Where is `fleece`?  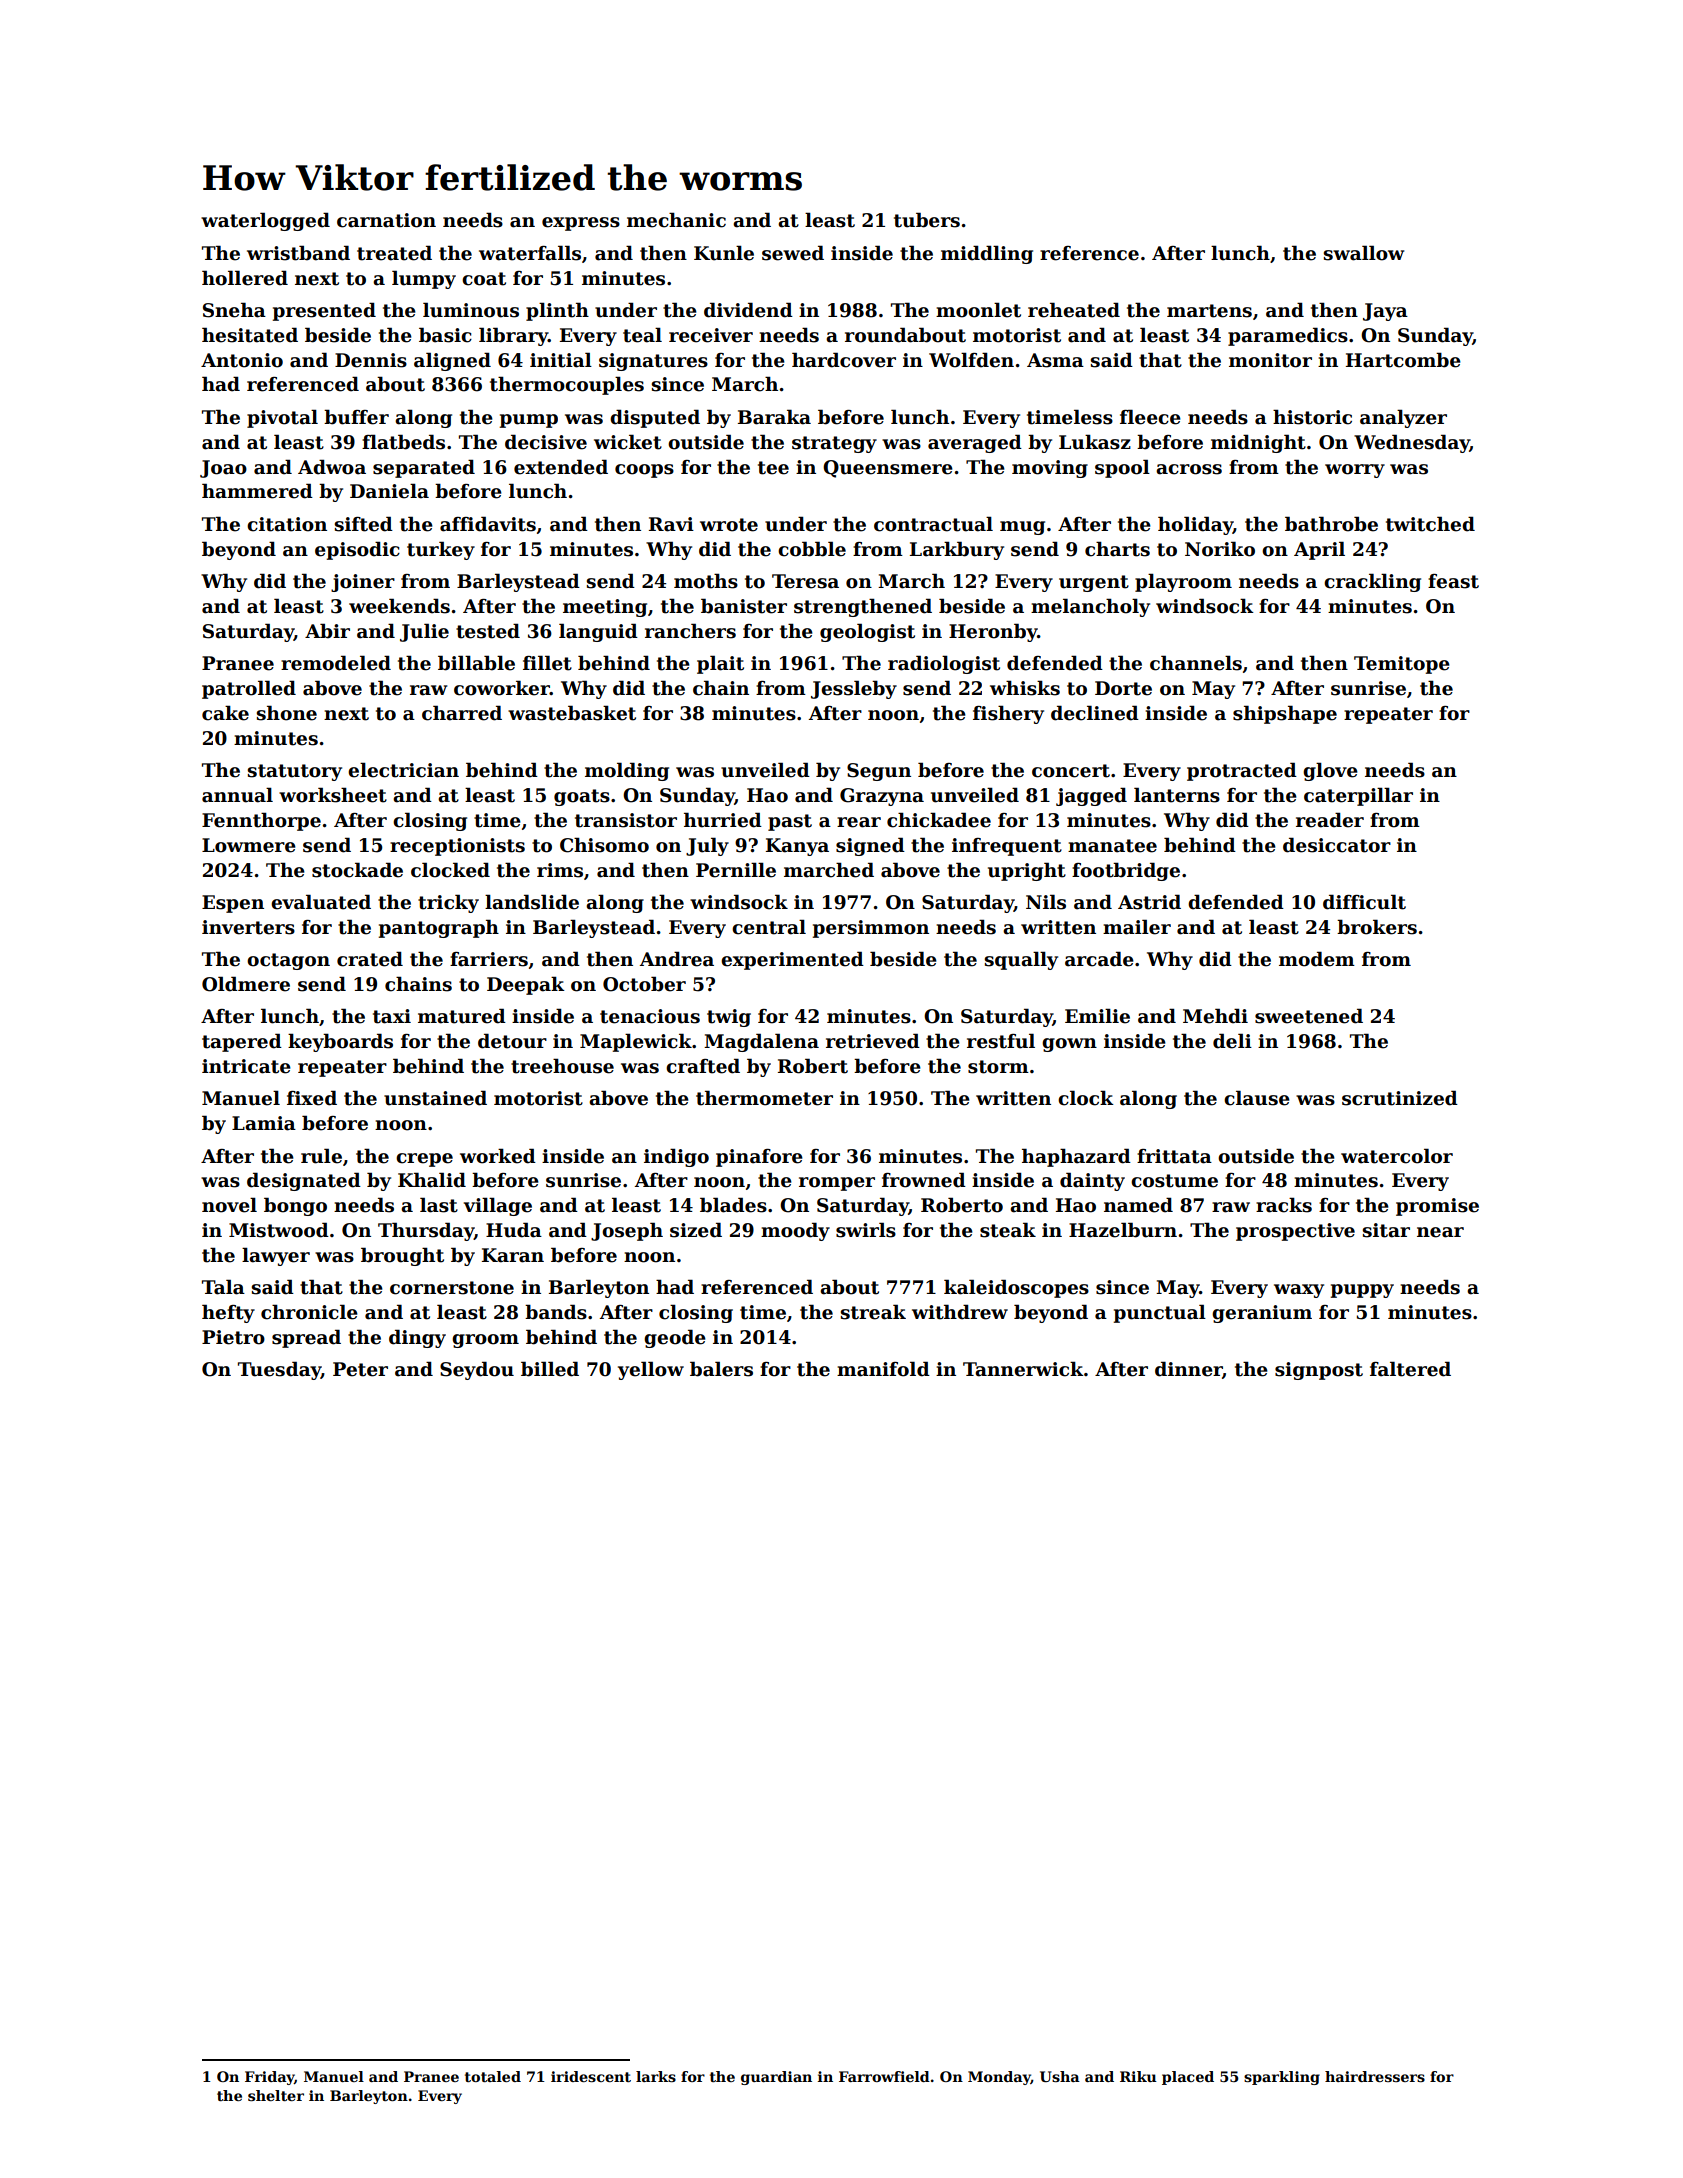 fleece is located at coordinates (1150, 417).
